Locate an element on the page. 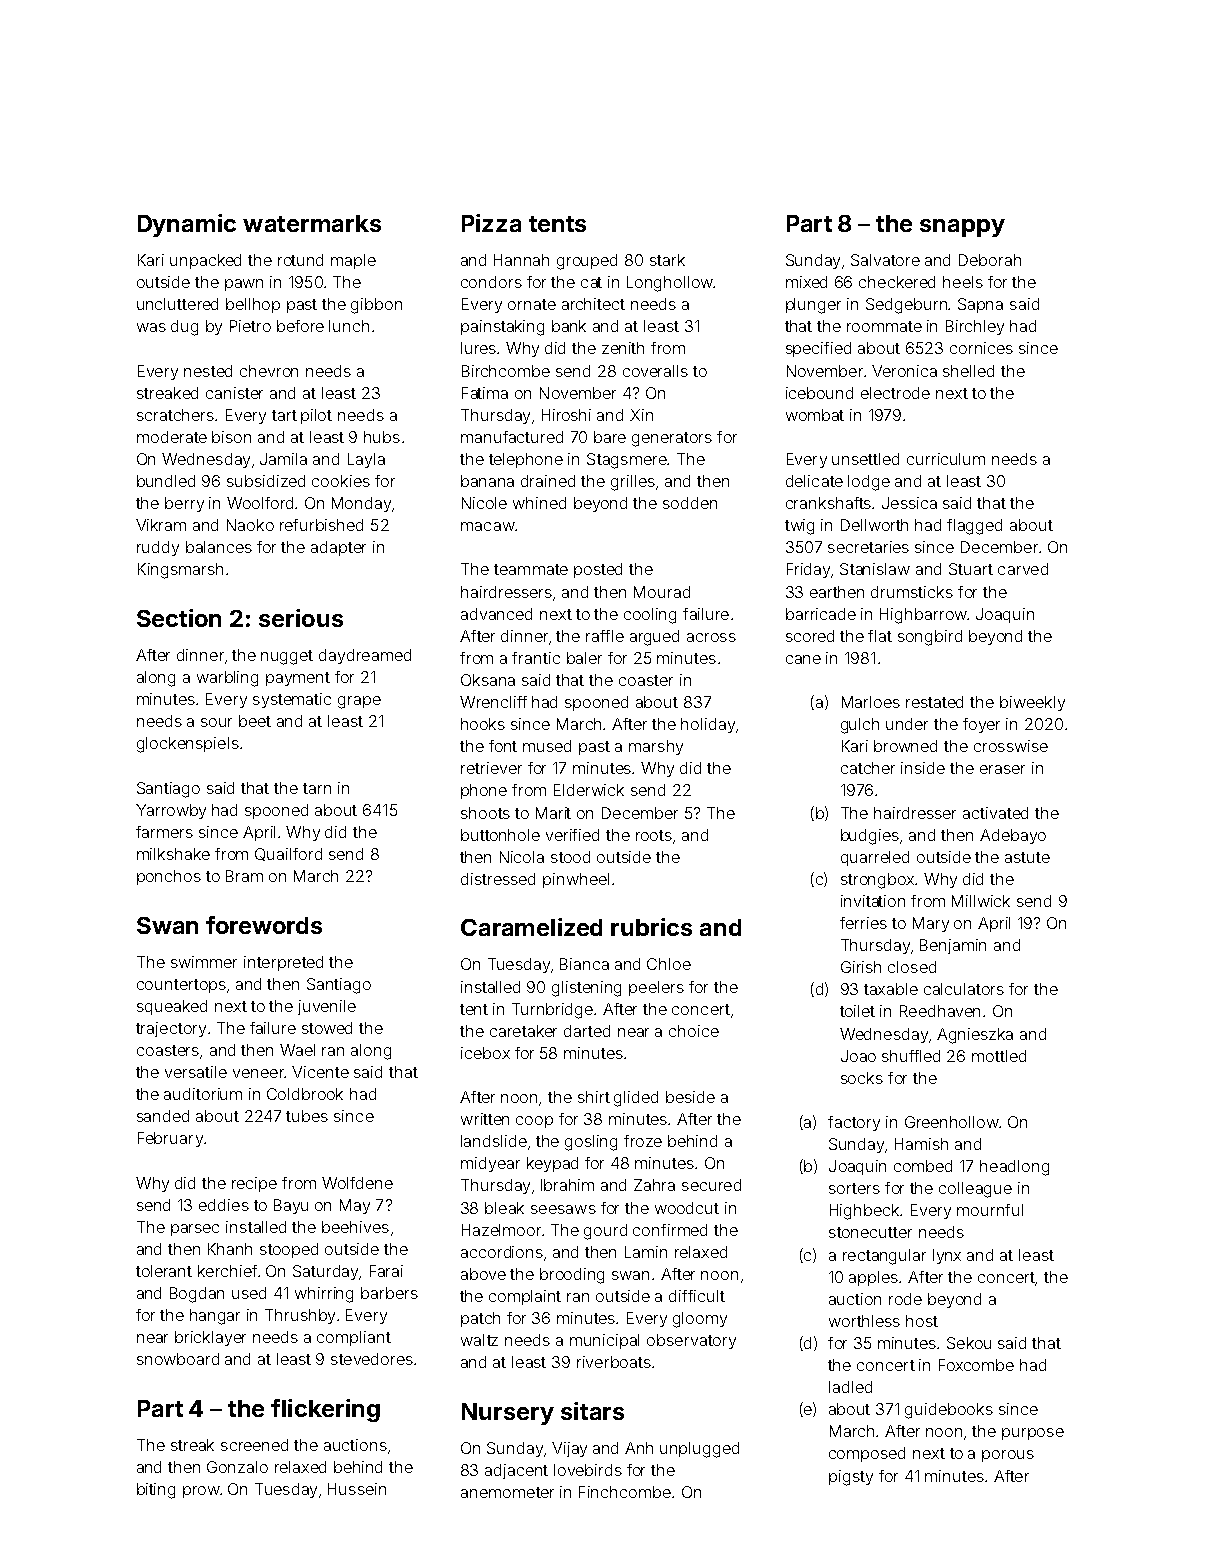 The width and height of the page is (1205, 1560). Zahra is located at coordinates (654, 1185).
